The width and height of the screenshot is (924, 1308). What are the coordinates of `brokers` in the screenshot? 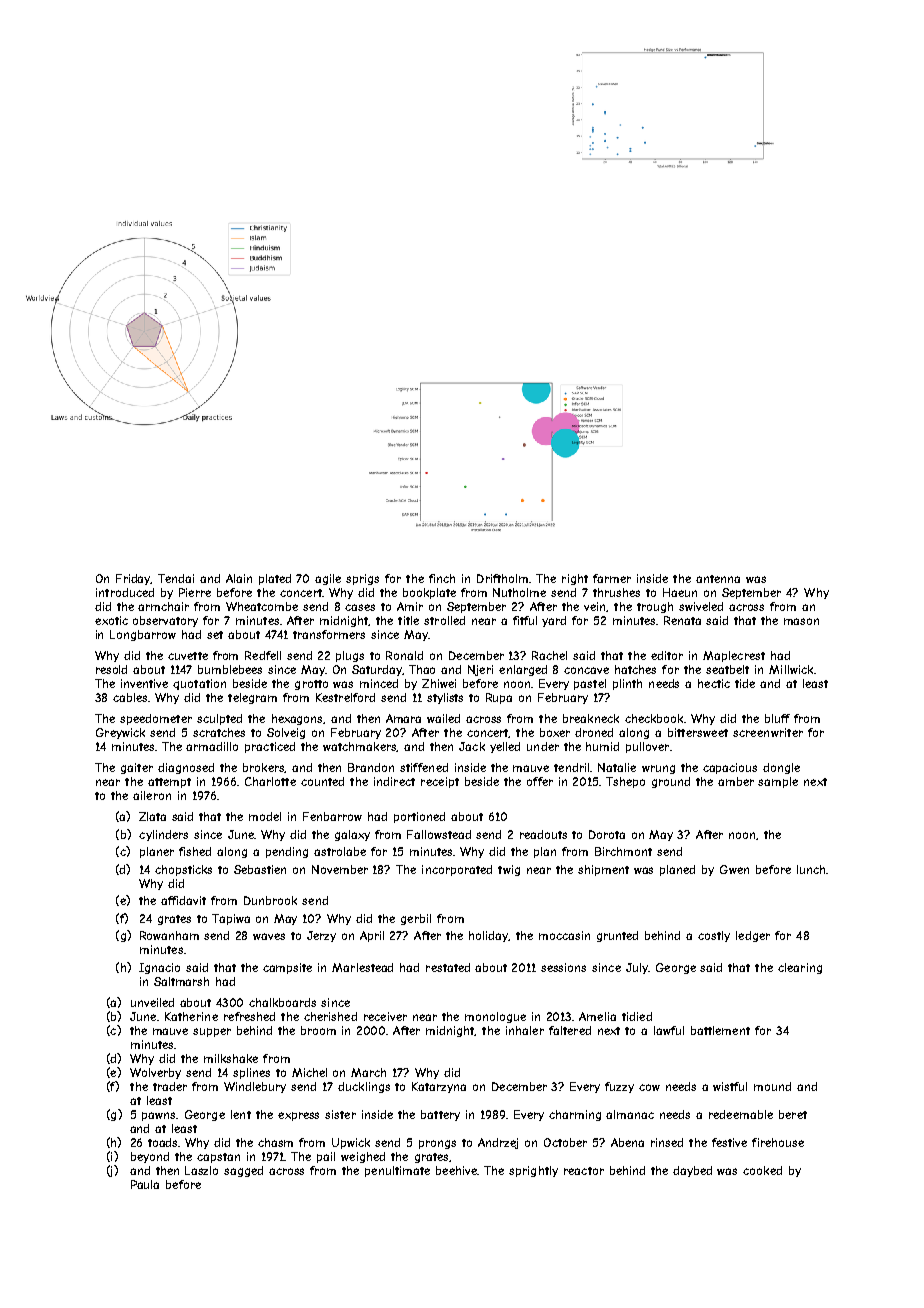 It's located at (264, 768).
